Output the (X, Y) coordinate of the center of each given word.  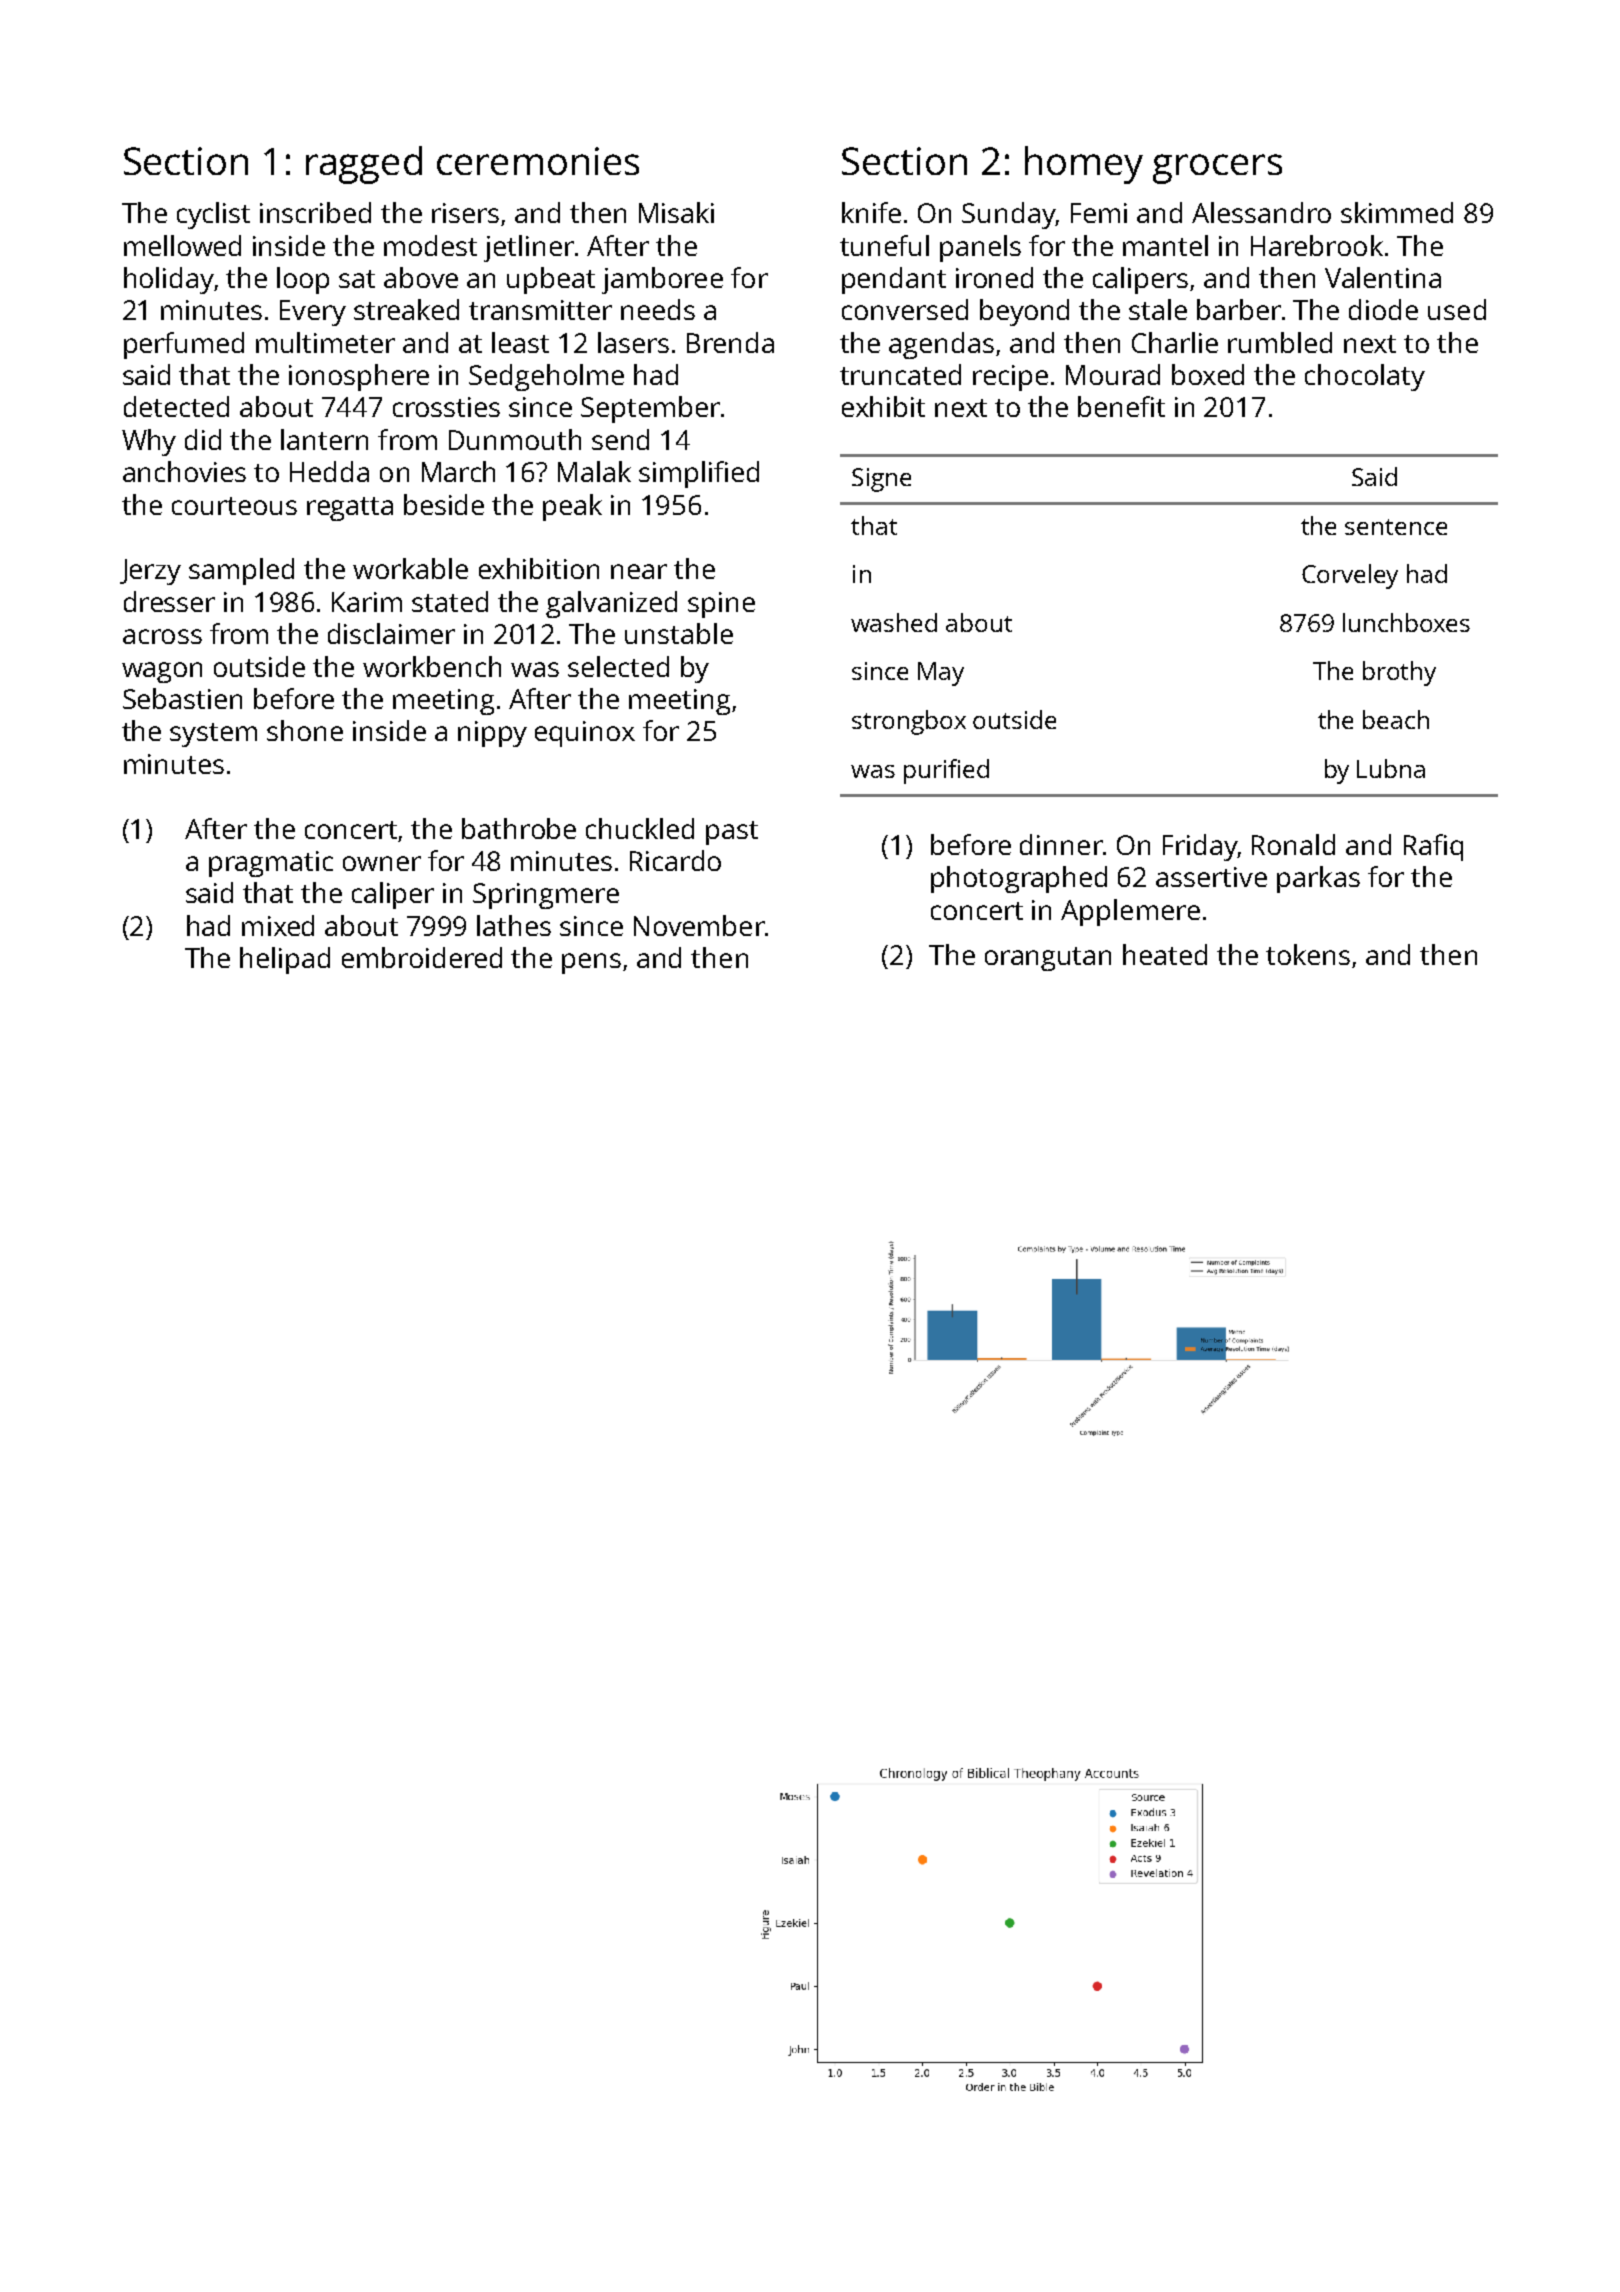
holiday (169, 280)
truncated (900, 374)
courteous (234, 506)
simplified (699, 474)
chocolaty (1365, 377)
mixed (278, 925)
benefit (1121, 406)
